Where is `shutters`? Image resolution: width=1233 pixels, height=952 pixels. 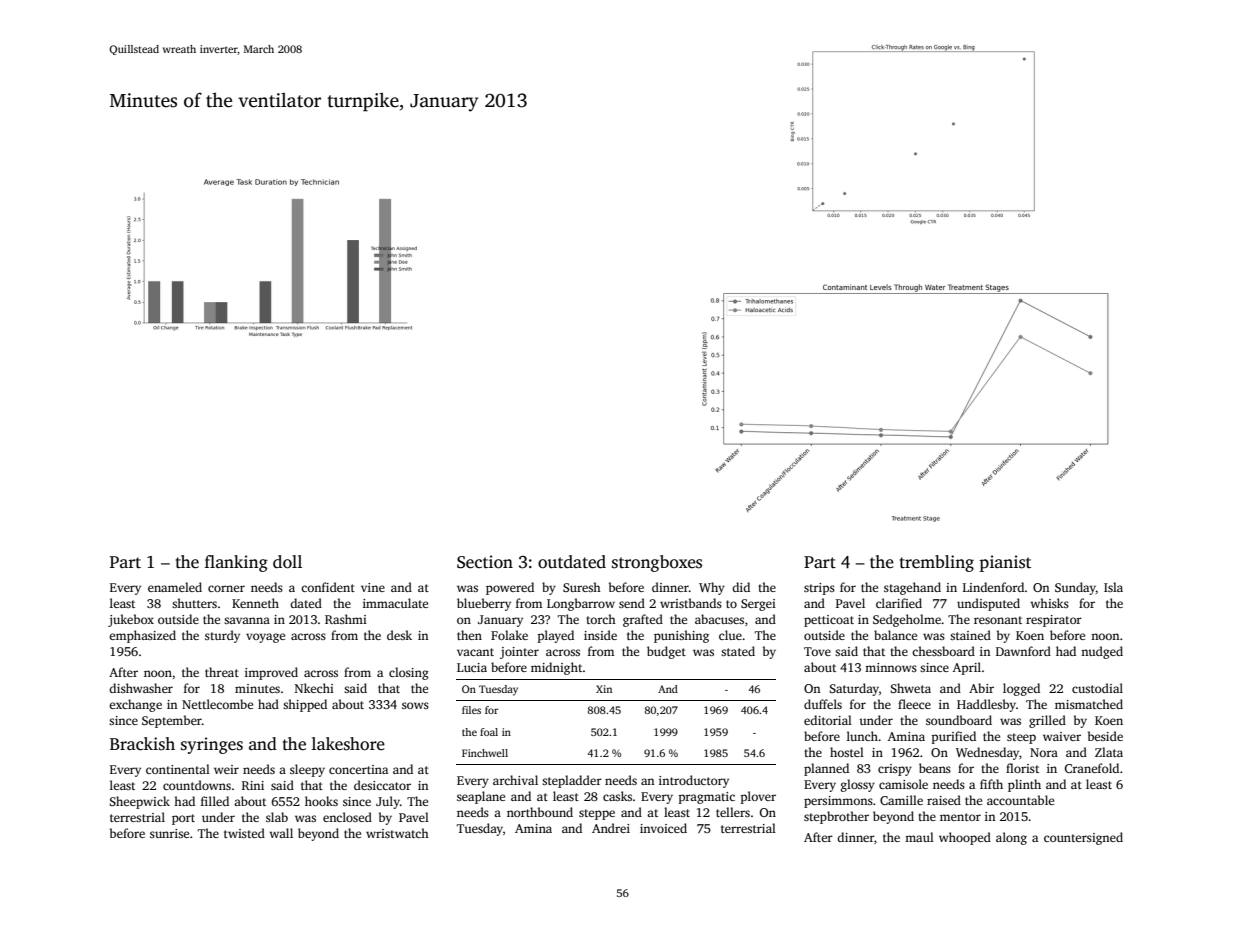 shutters is located at coordinates (194, 603).
